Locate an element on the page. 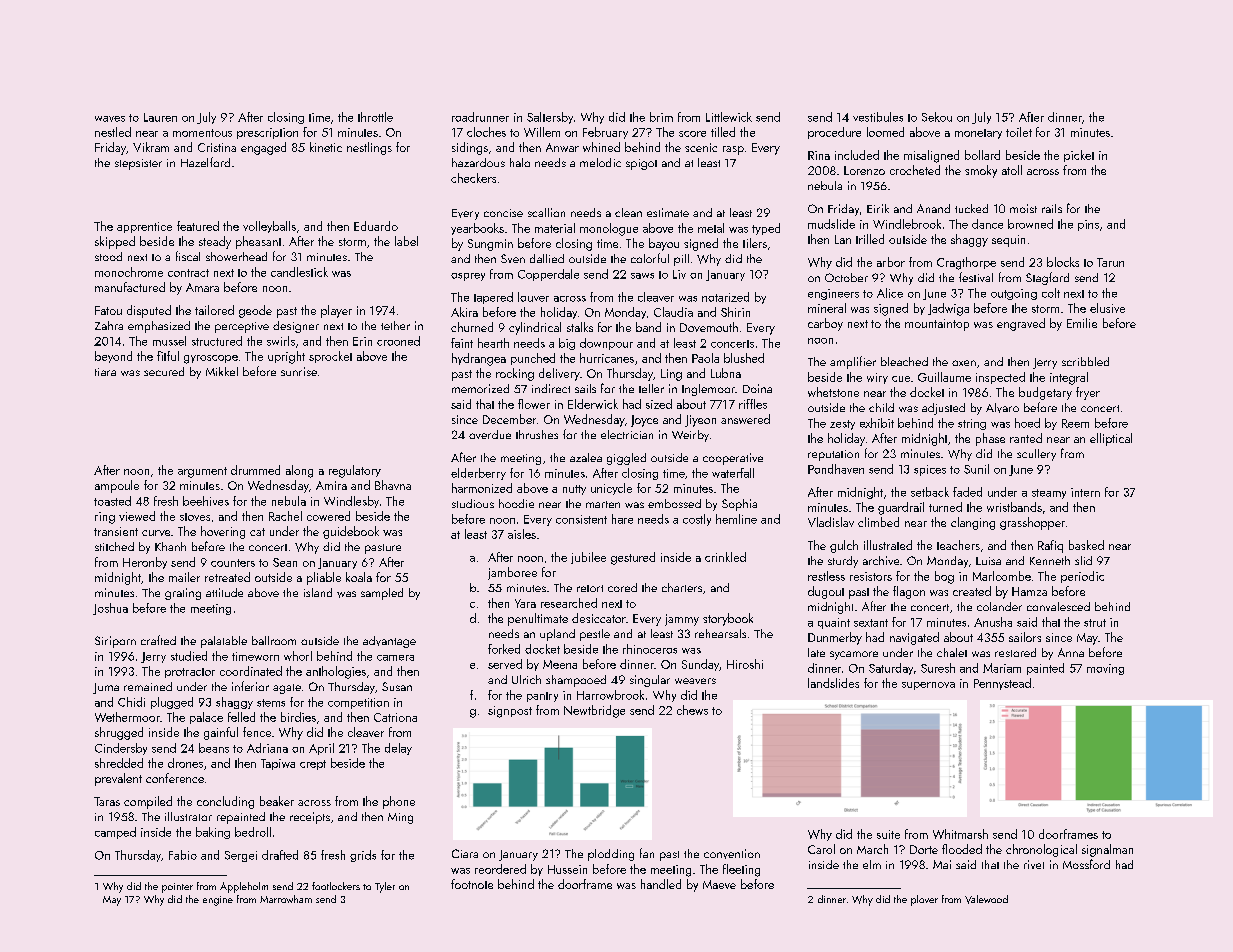 The height and width of the page is (952, 1233). Joyce is located at coordinates (644, 421).
